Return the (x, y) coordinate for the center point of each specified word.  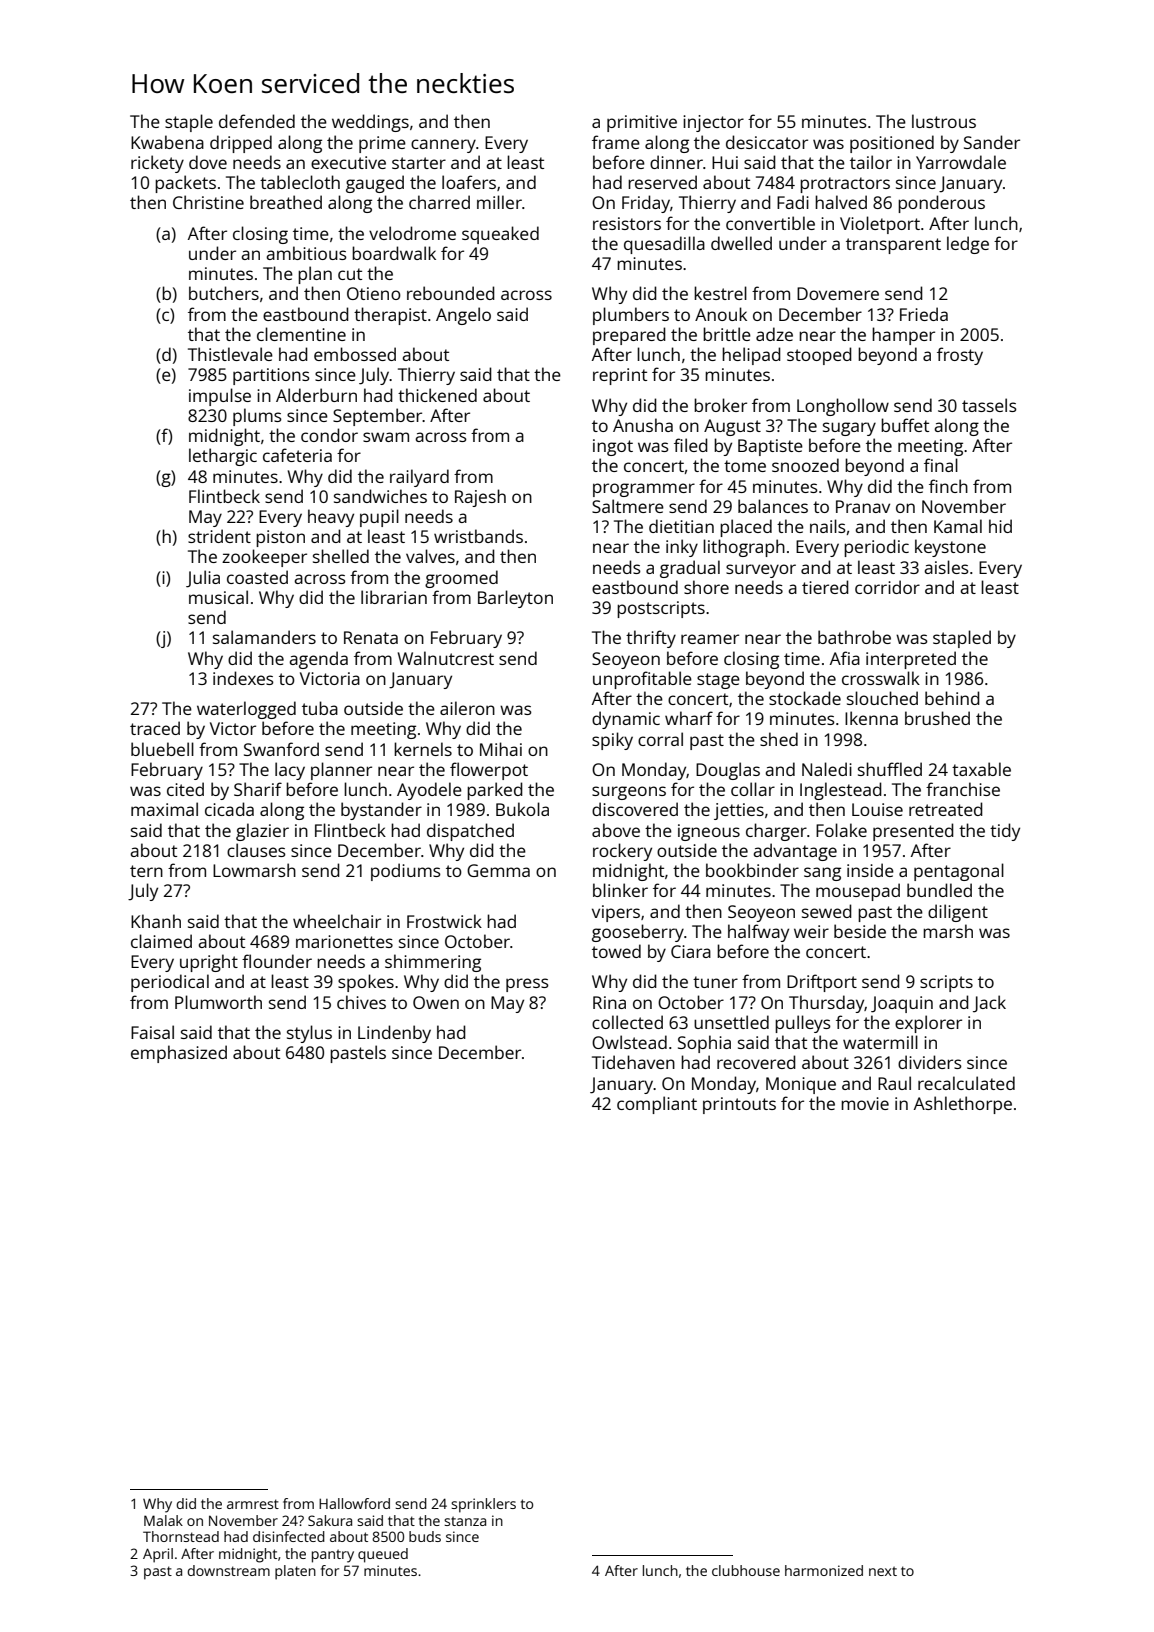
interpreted (911, 660)
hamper (903, 336)
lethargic (223, 457)
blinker (620, 890)
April (158, 1555)
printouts (739, 1105)
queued (383, 1555)
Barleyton (515, 599)
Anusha (643, 425)
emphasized (179, 1054)
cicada (229, 809)
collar (753, 789)
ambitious (306, 253)
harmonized (824, 1570)
